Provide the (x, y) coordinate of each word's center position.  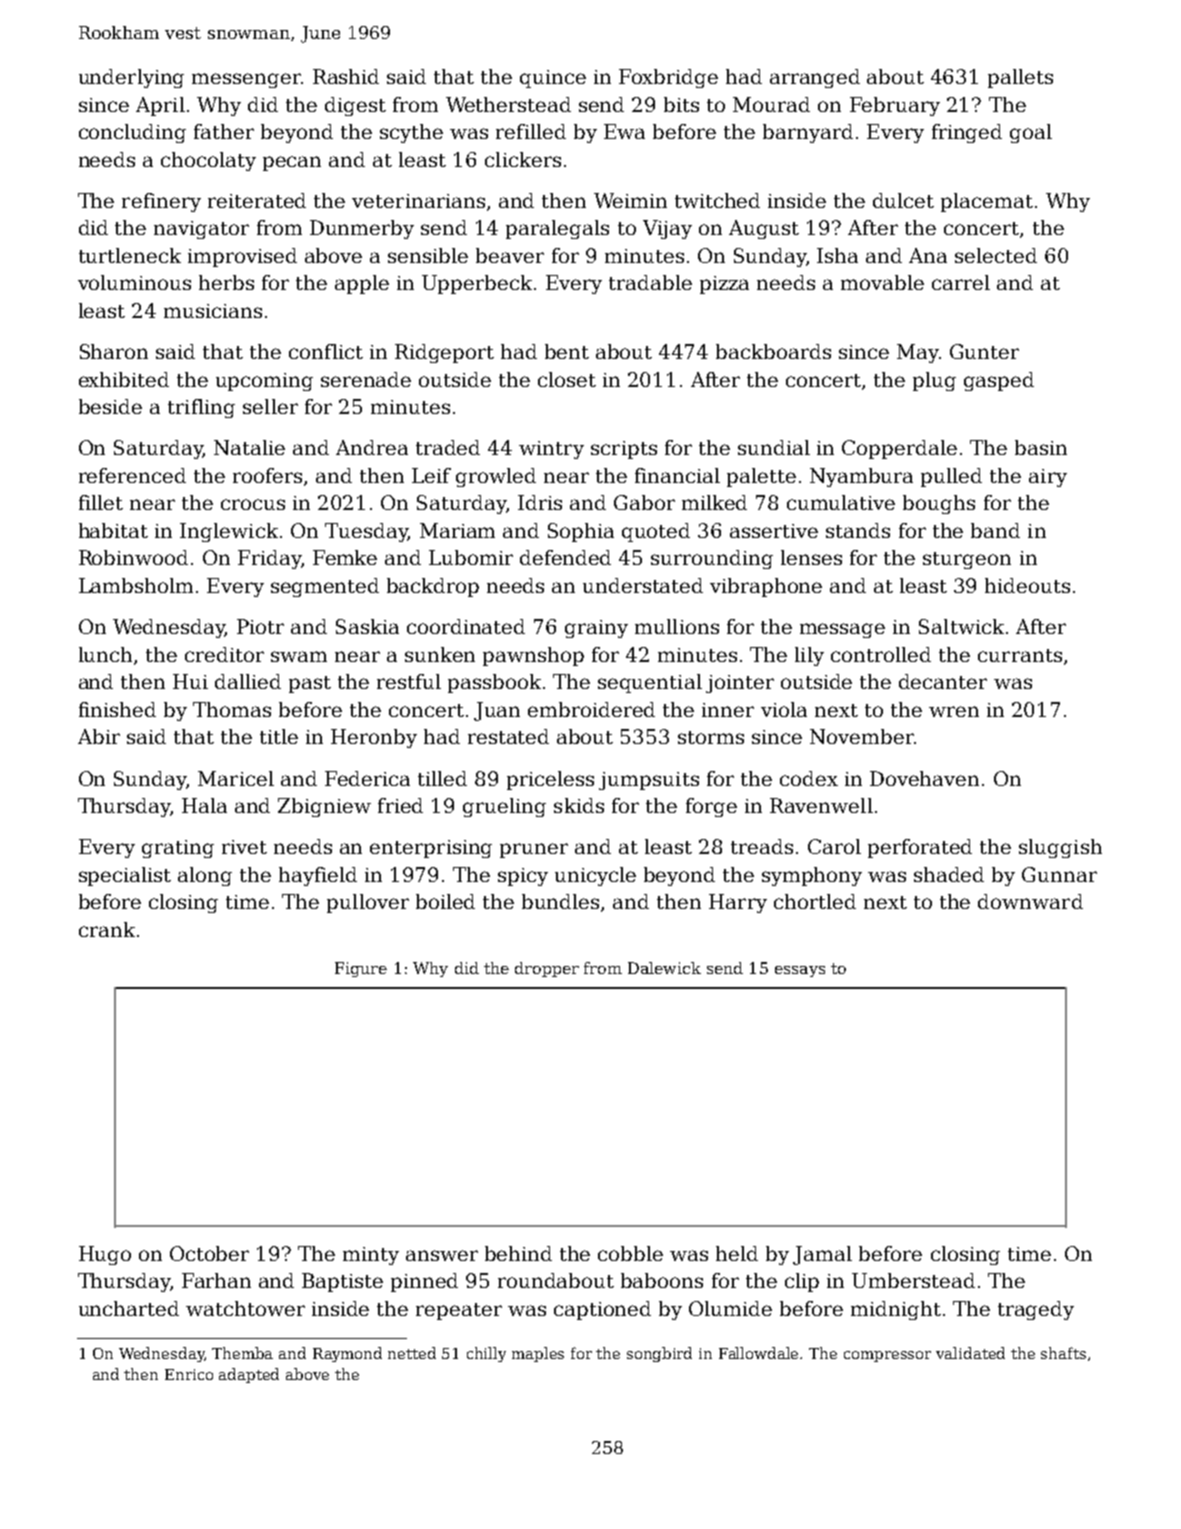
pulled (951, 477)
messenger (246, 80)
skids (579, 805)
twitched (717, 200)
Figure (361, 969)
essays (800, 971)
